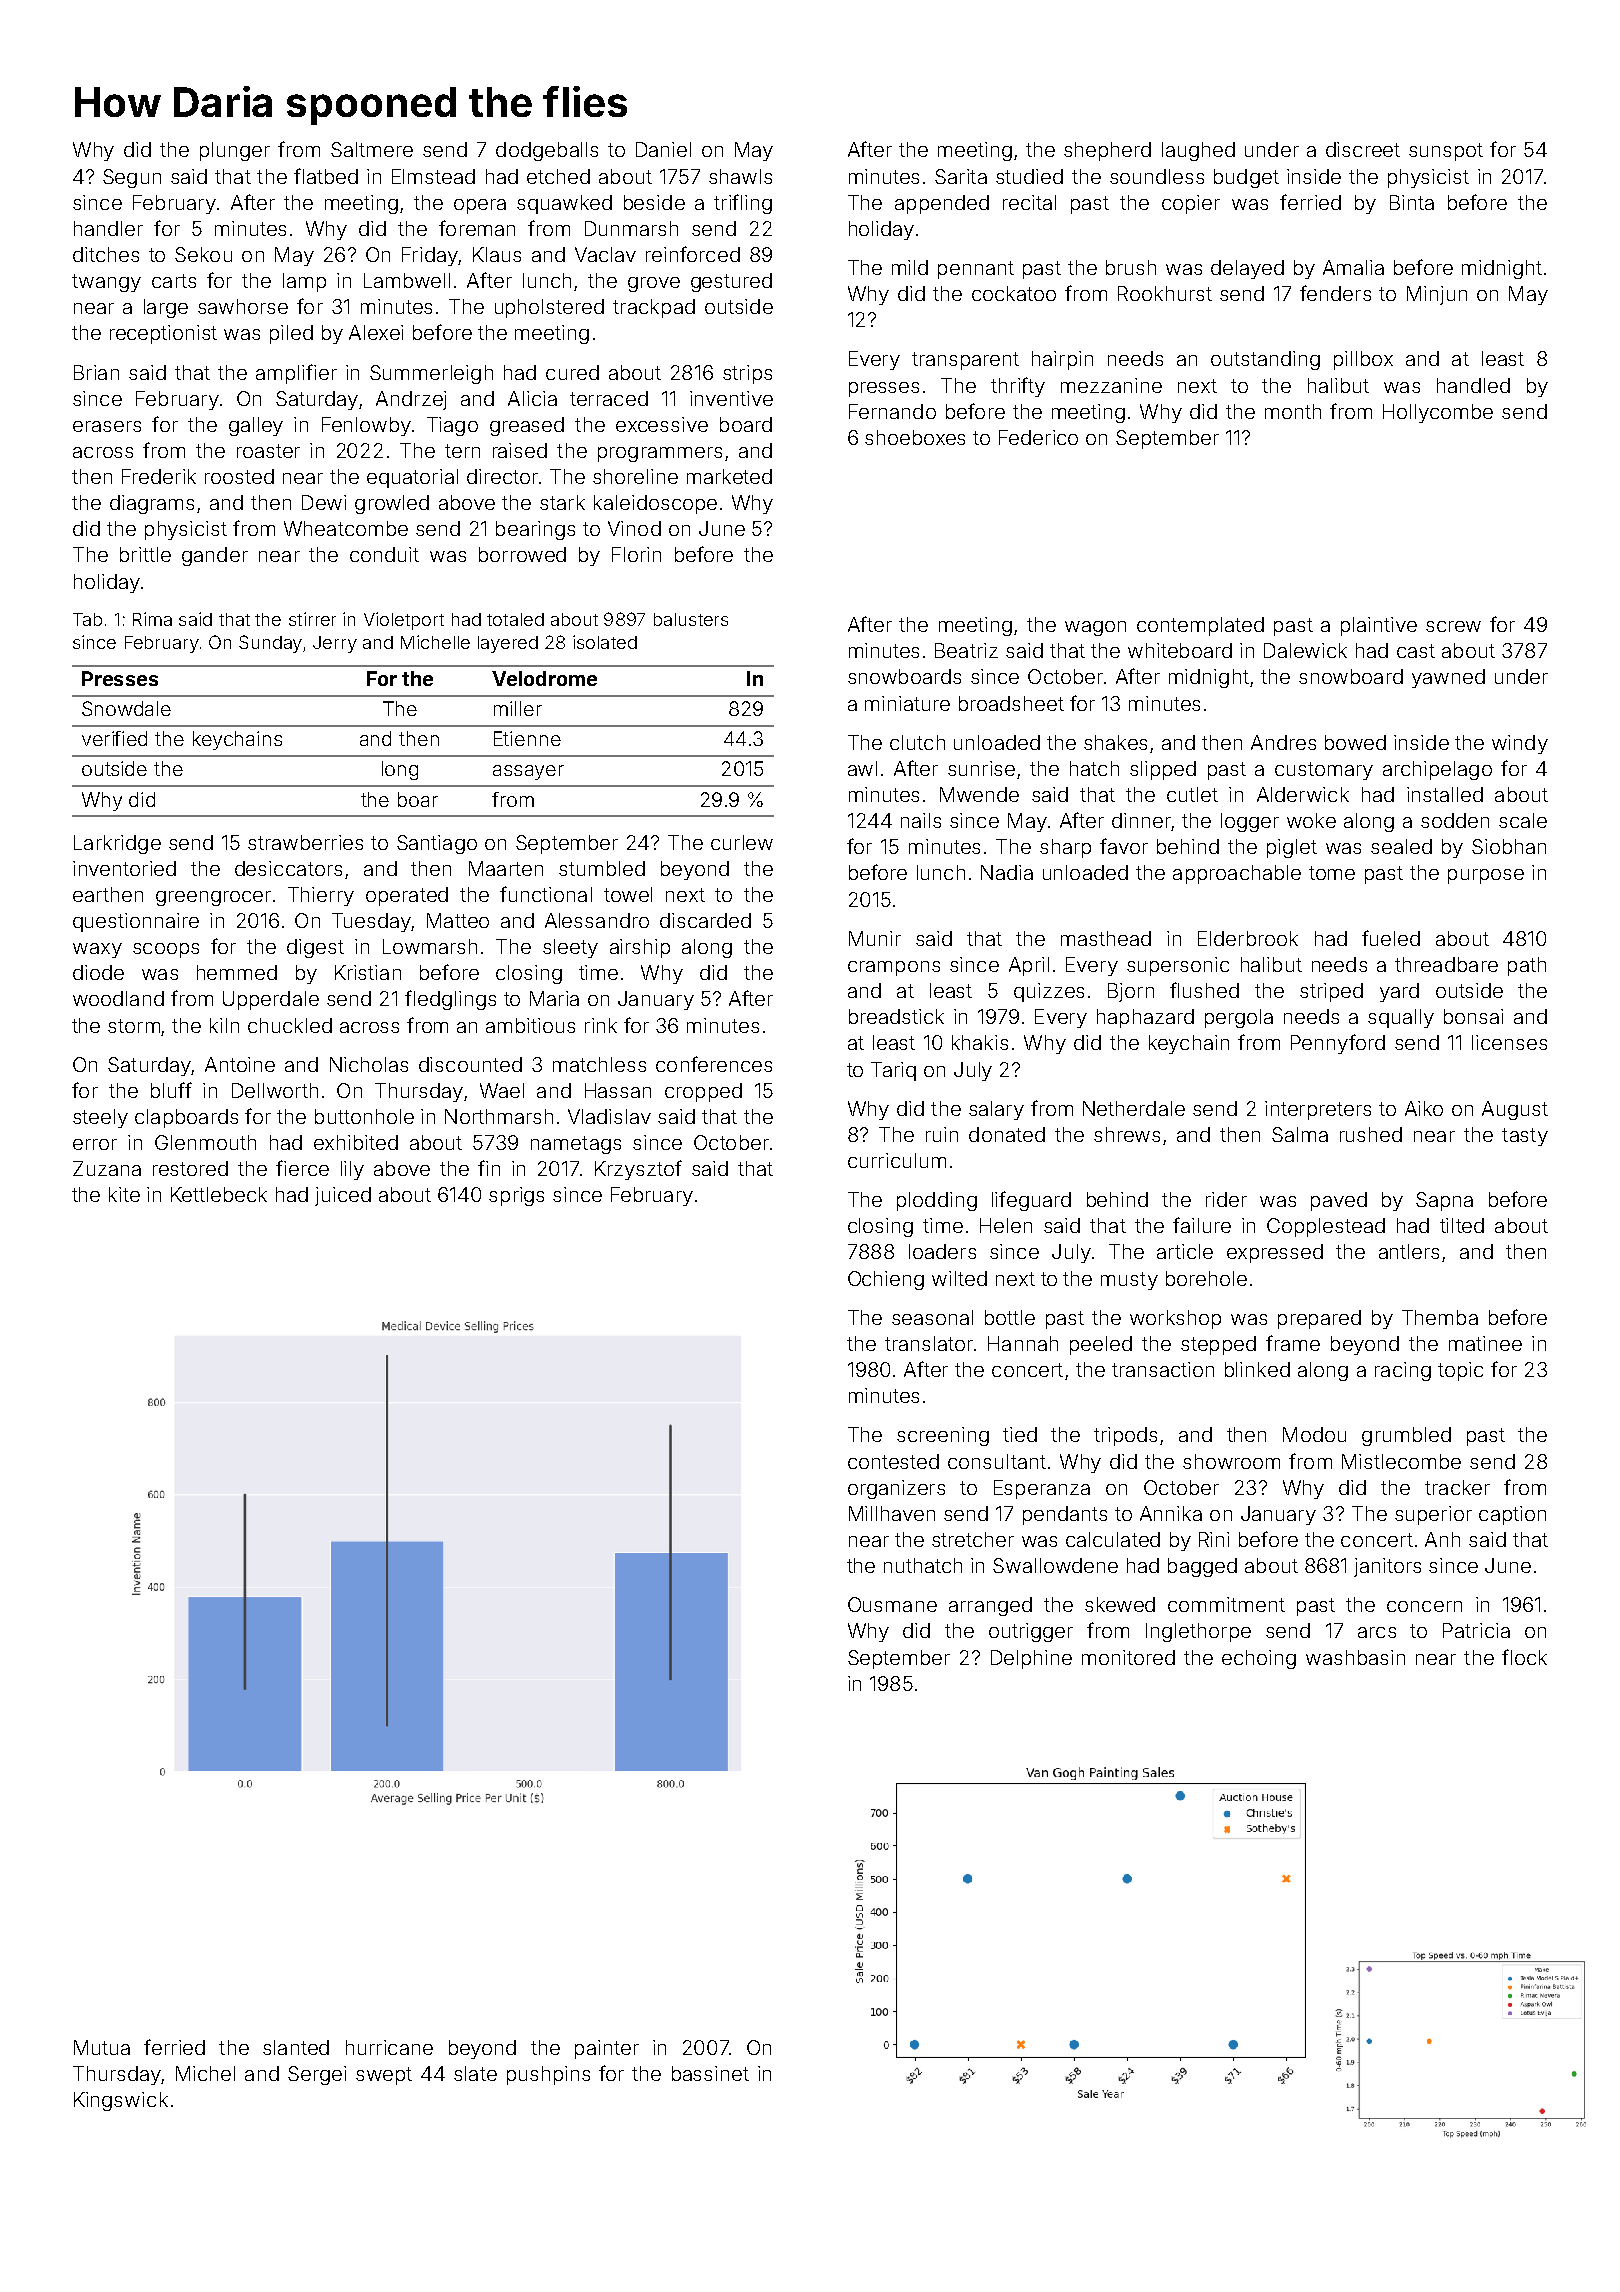  Describe the element at coordinates (315, 948) in the image. I see `digest` at that location.
